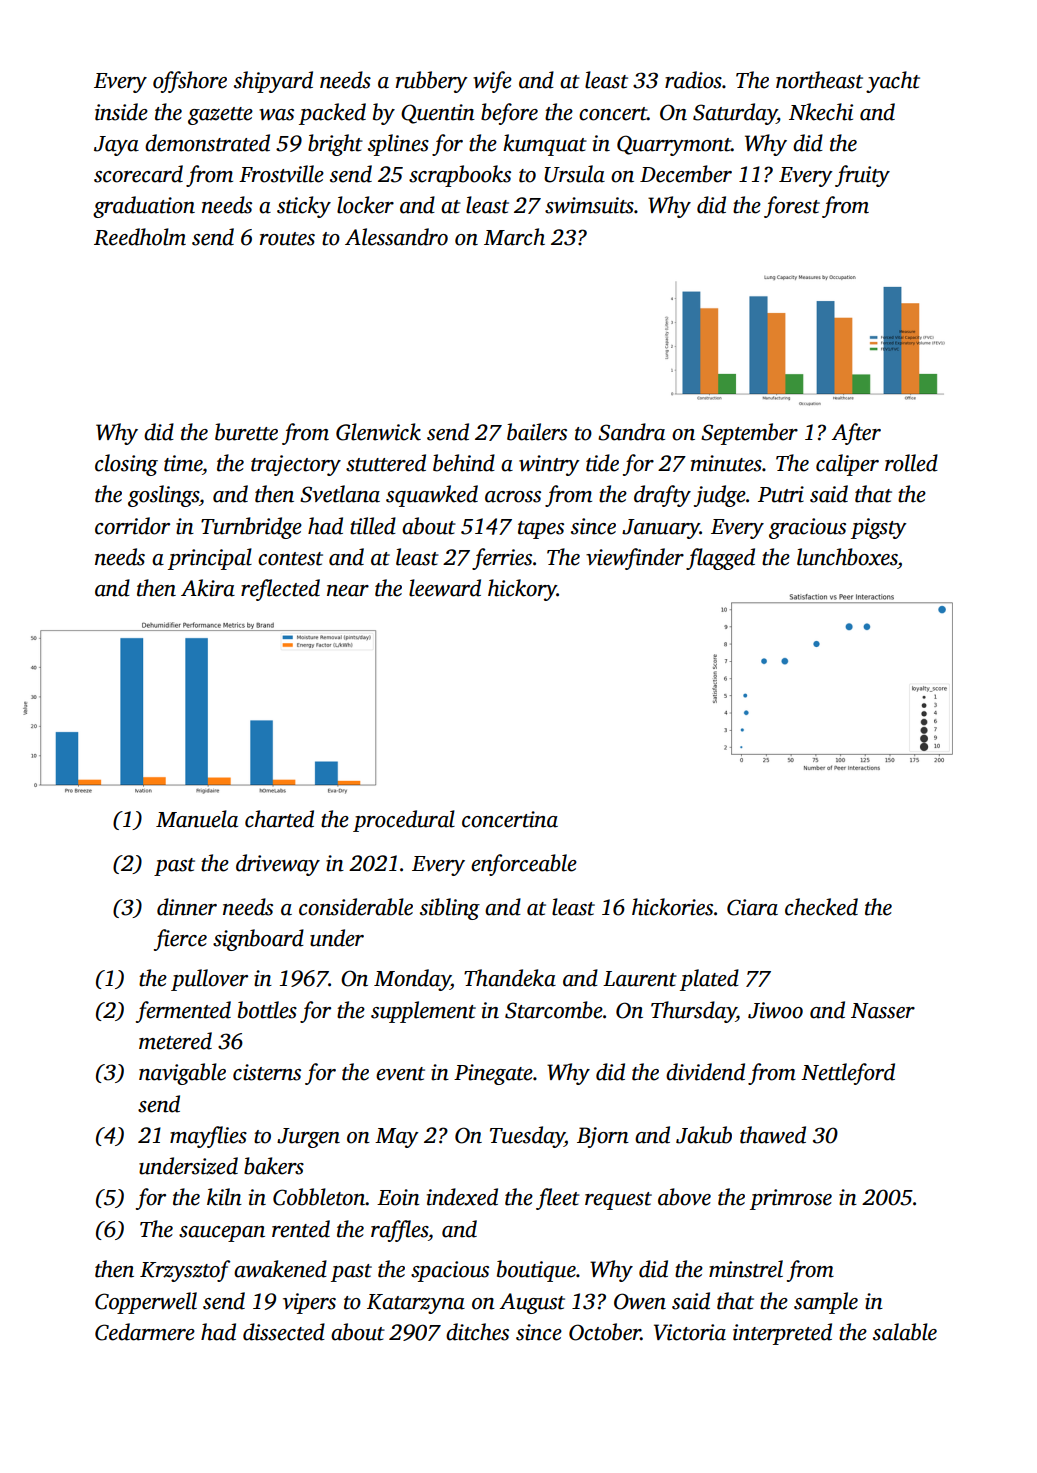 The image size is (1037, 1473). Describe the element at coordinates (304, 207) in the page. I see `sticky` at that location.
